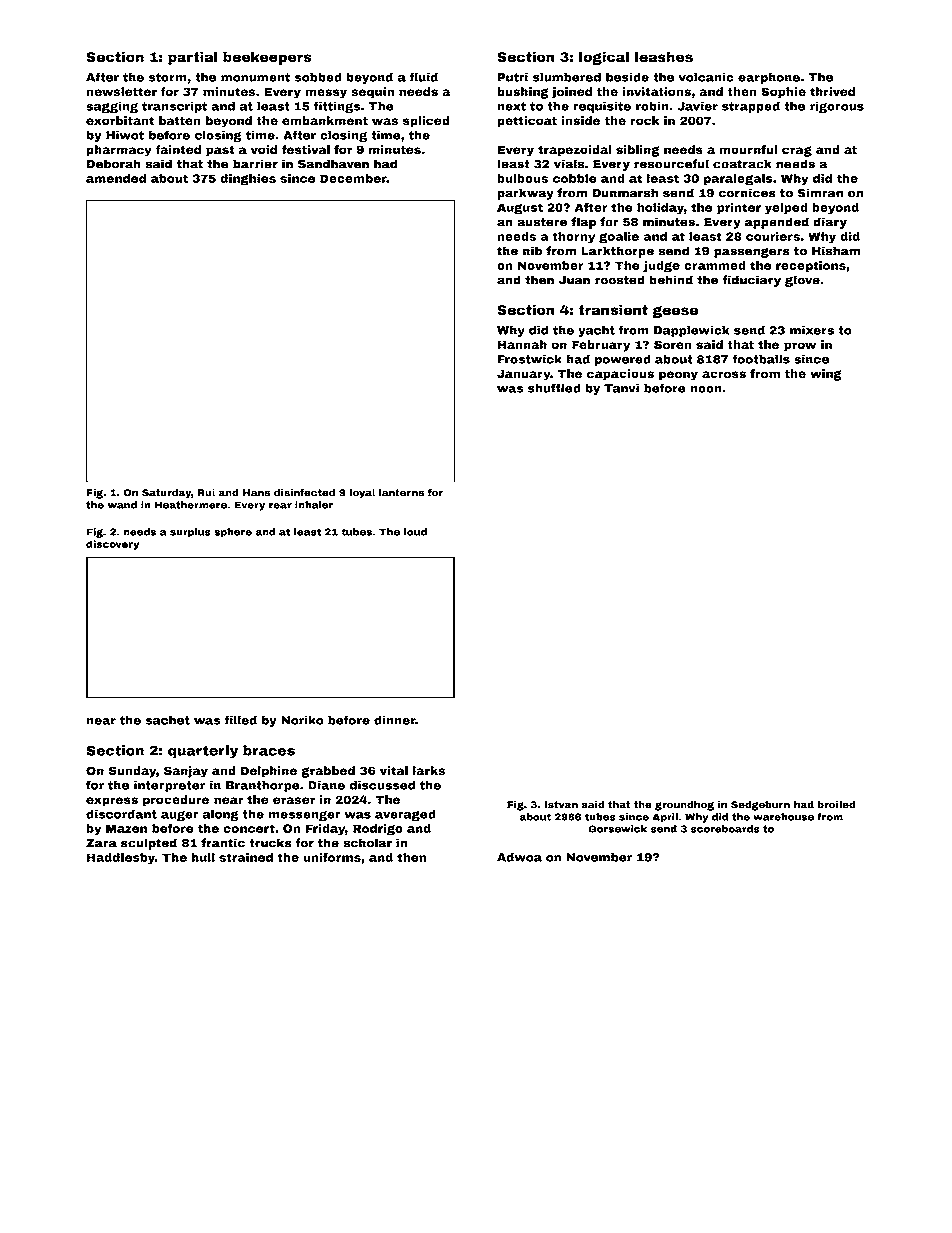  I want to click on Branthorpe, so click(263, 786).
